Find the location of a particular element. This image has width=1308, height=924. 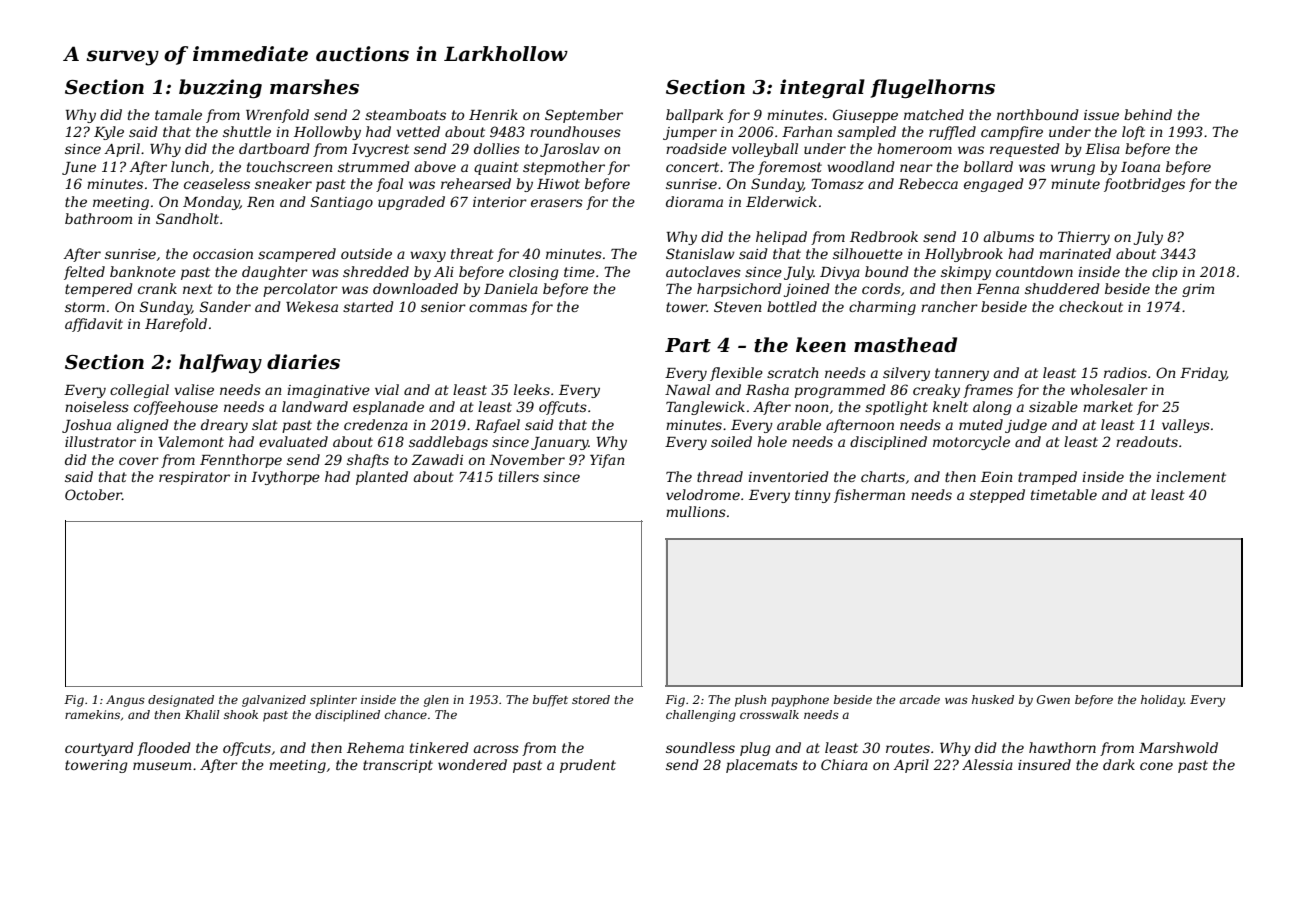

Henrik is located at coordinates (493, 114).
